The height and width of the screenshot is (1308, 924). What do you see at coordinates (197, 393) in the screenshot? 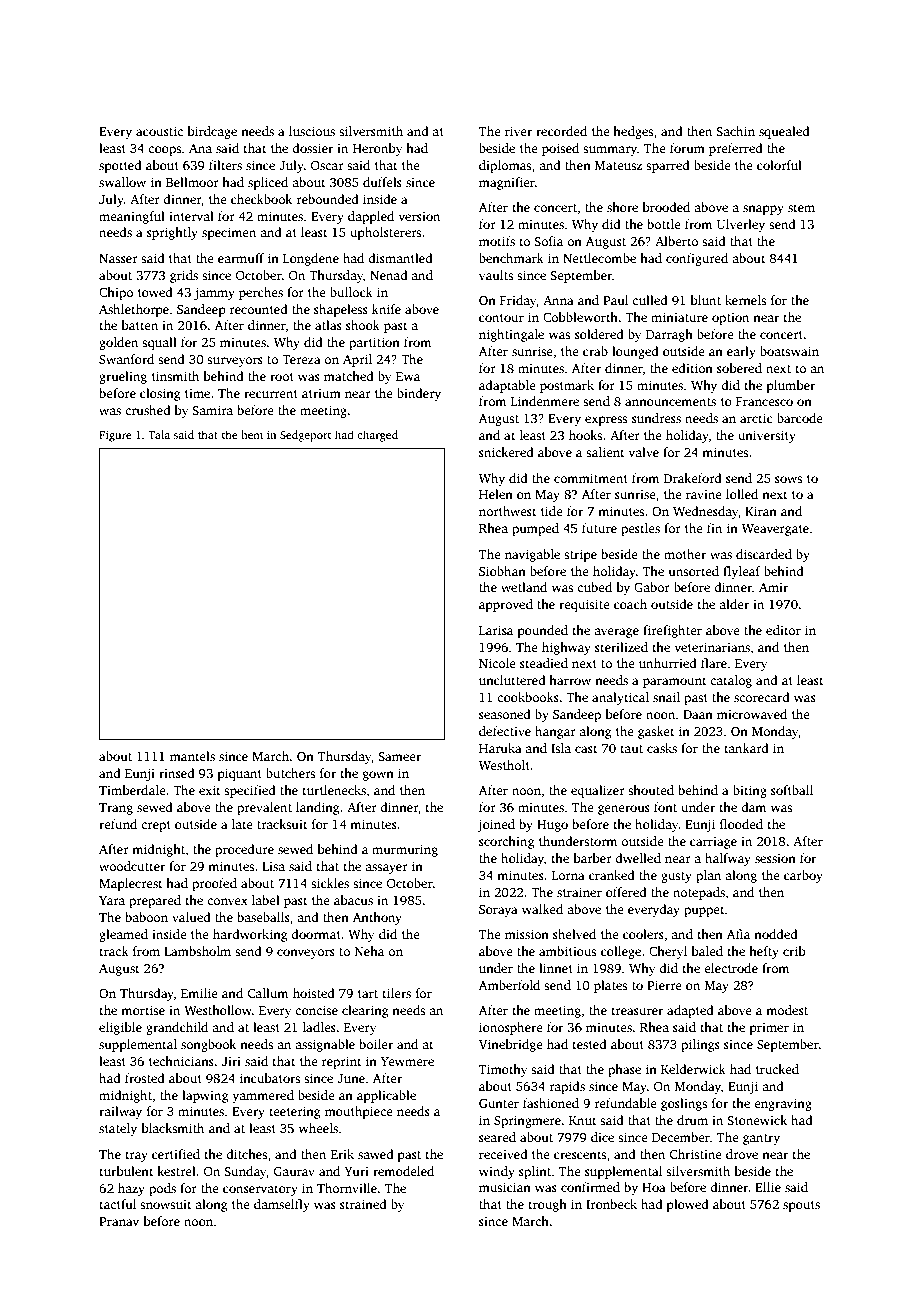
I see `time` at bounding box center [197, 393].
